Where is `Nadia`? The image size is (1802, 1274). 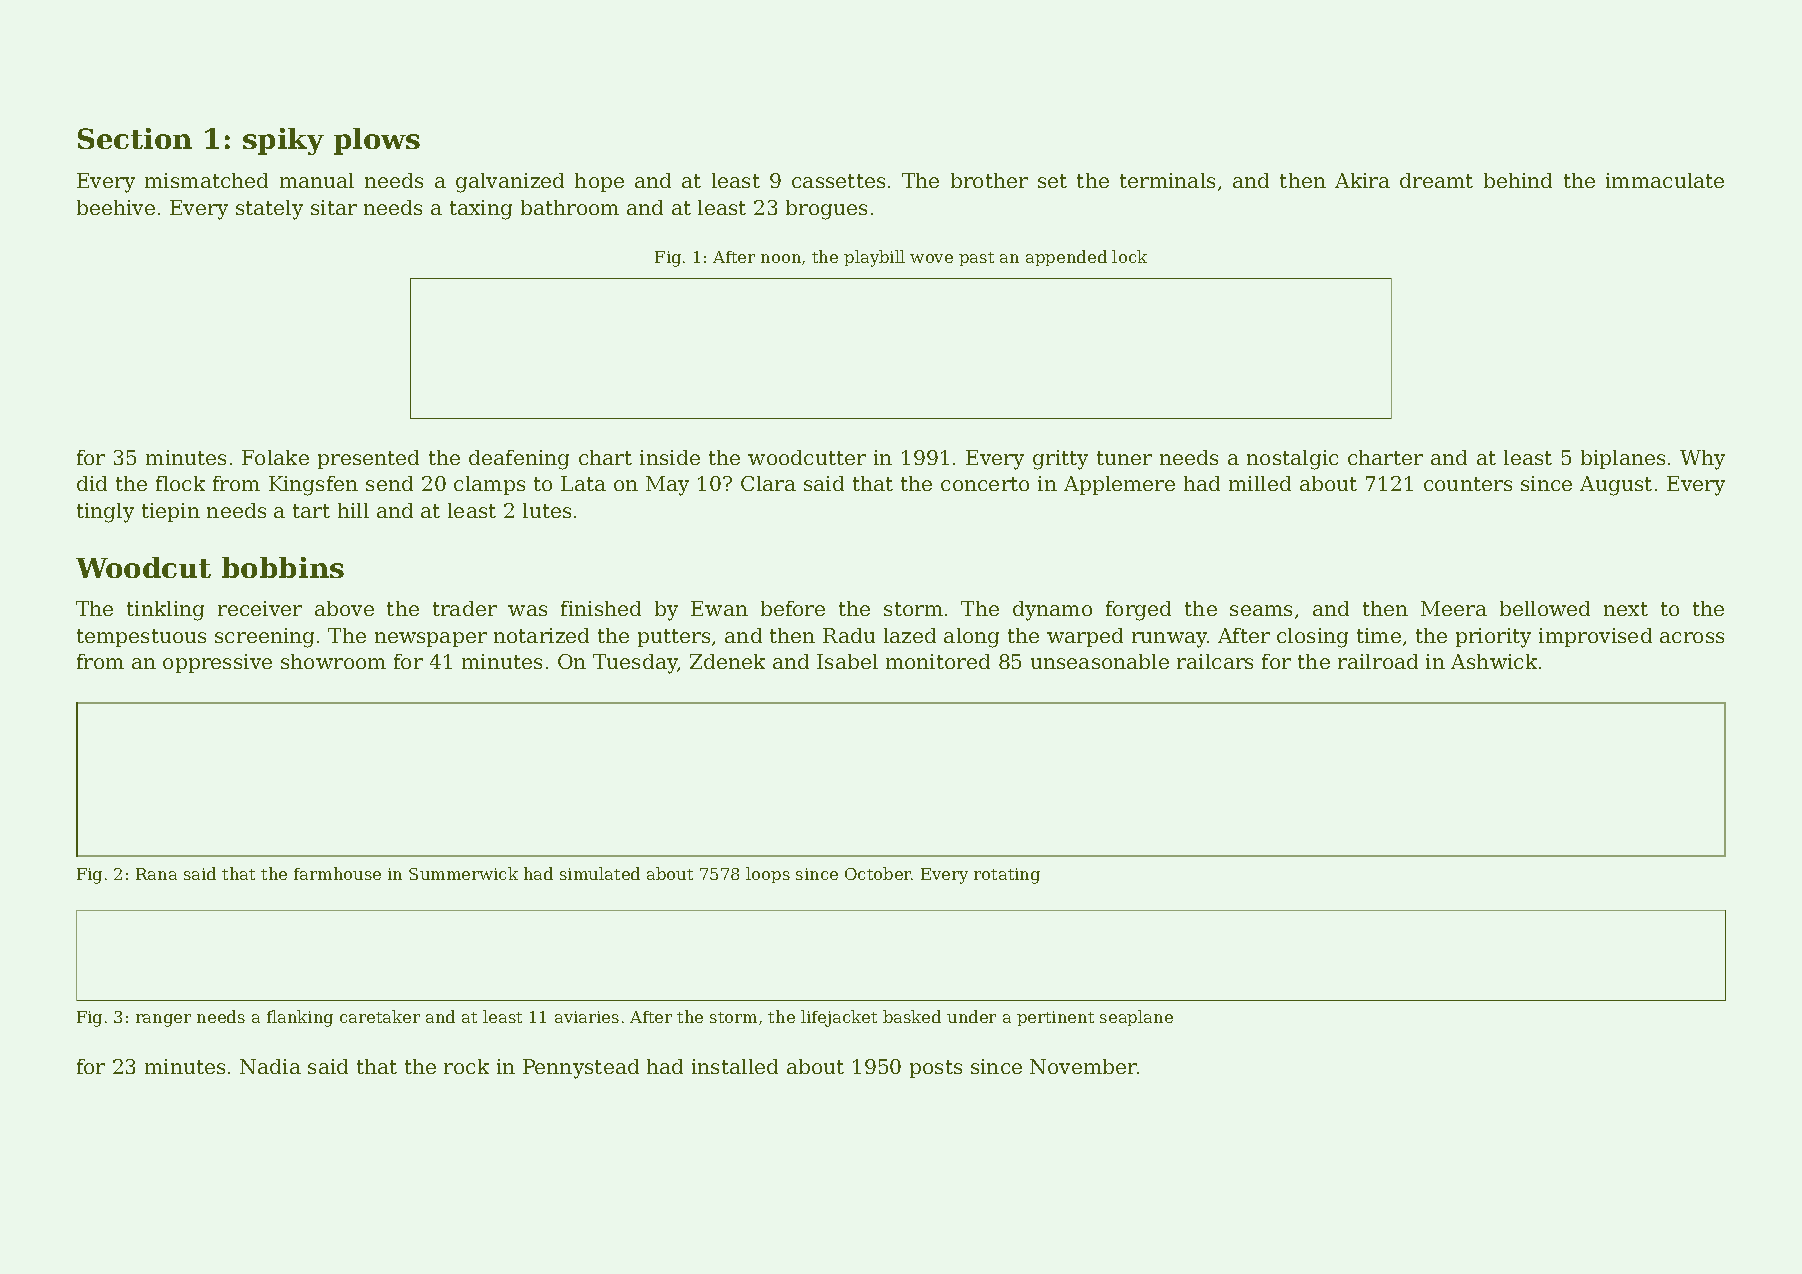 Nadia is located at coordinates (270, 1066).
